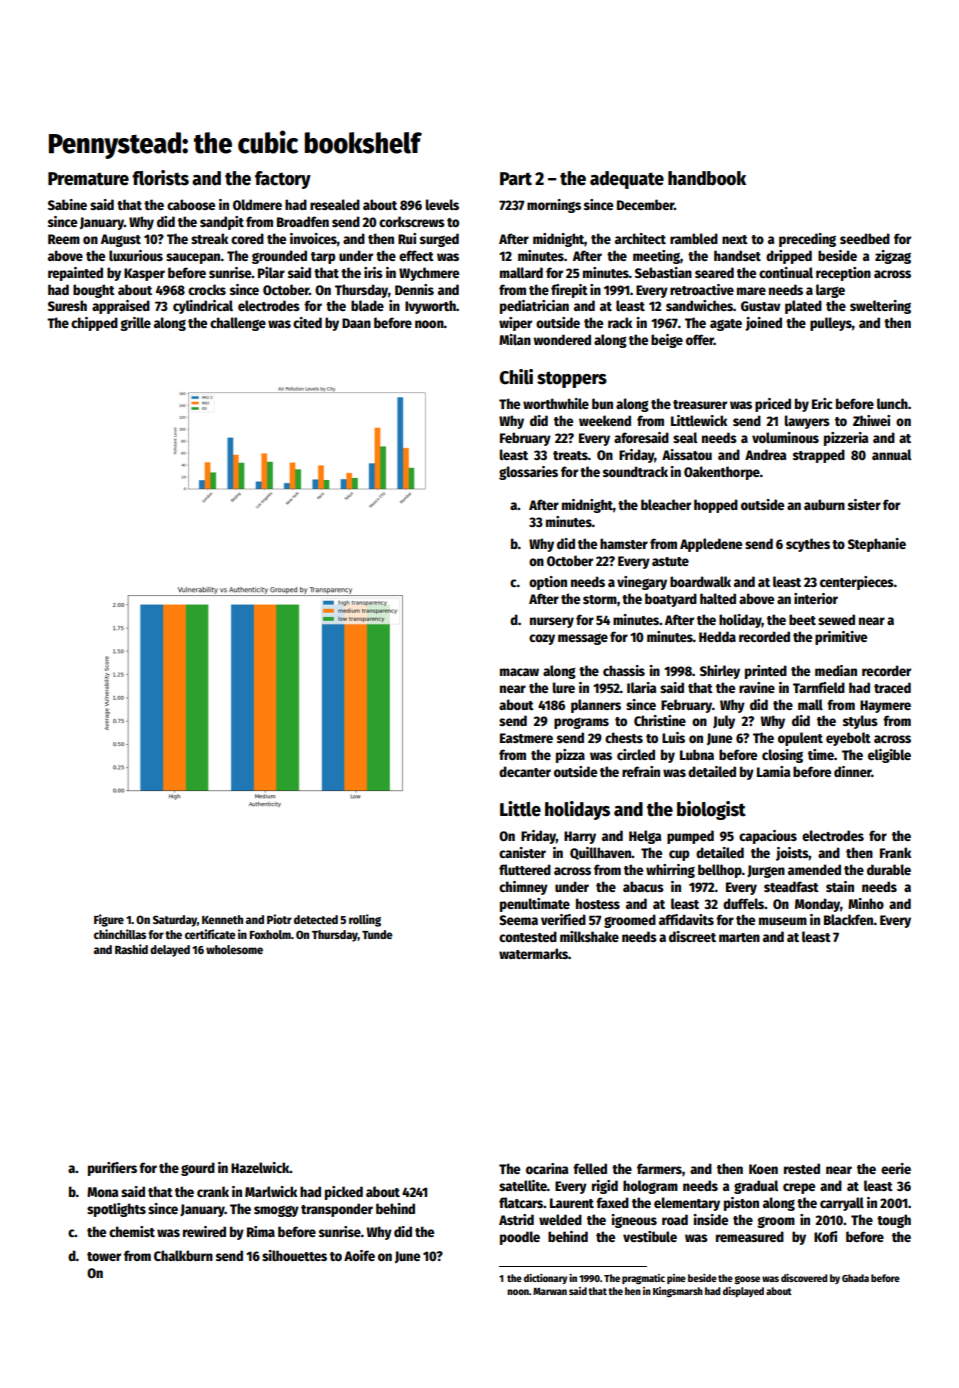  Describe the element at coordinates (533, 953) in the image. I see `watermarks` at that location.
